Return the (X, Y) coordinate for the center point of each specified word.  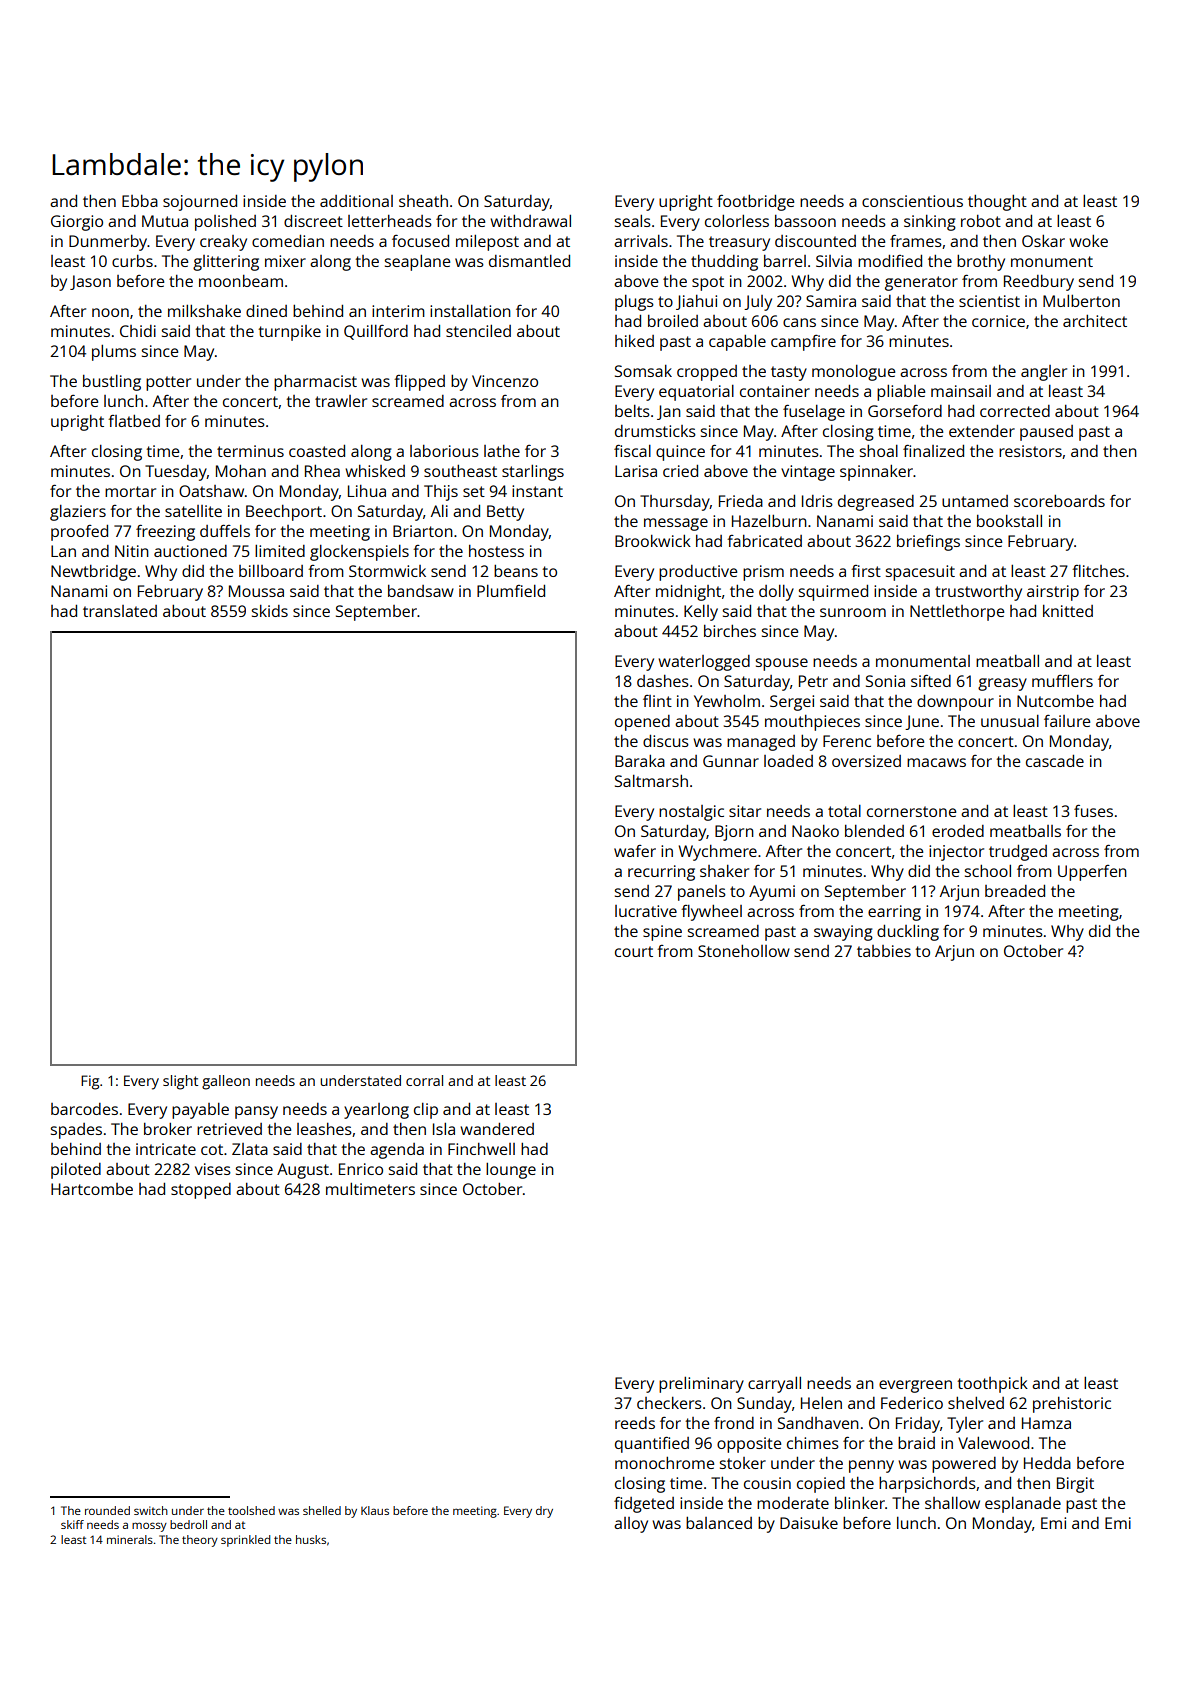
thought (997, 203)
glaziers (78, 513)
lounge (511, 1171)
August (303, 1171)
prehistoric (1072, 1405)
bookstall (1009, 521)
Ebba (140, 201)
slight (180, 1082)
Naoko (815, 831)
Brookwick (653, 541)
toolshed (251, 1510)
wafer (635, 851)
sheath (423, 201)
